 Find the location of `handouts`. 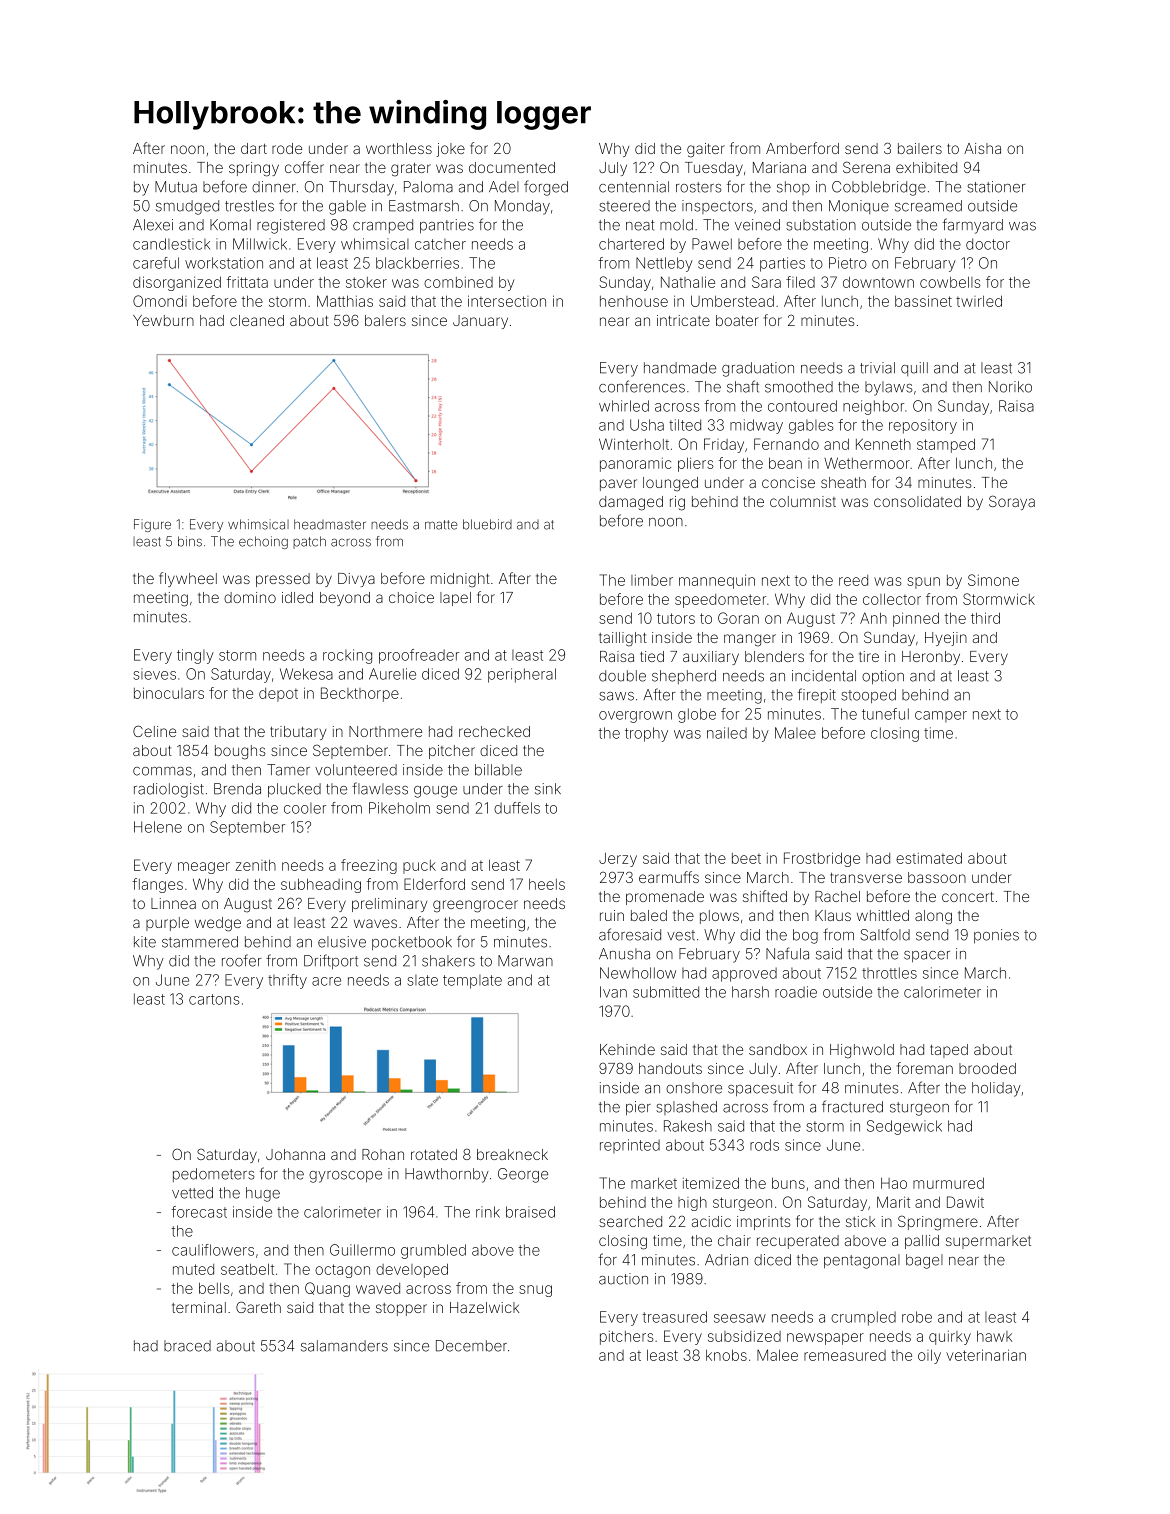

handouts is located at coordinates (670, 1068).
